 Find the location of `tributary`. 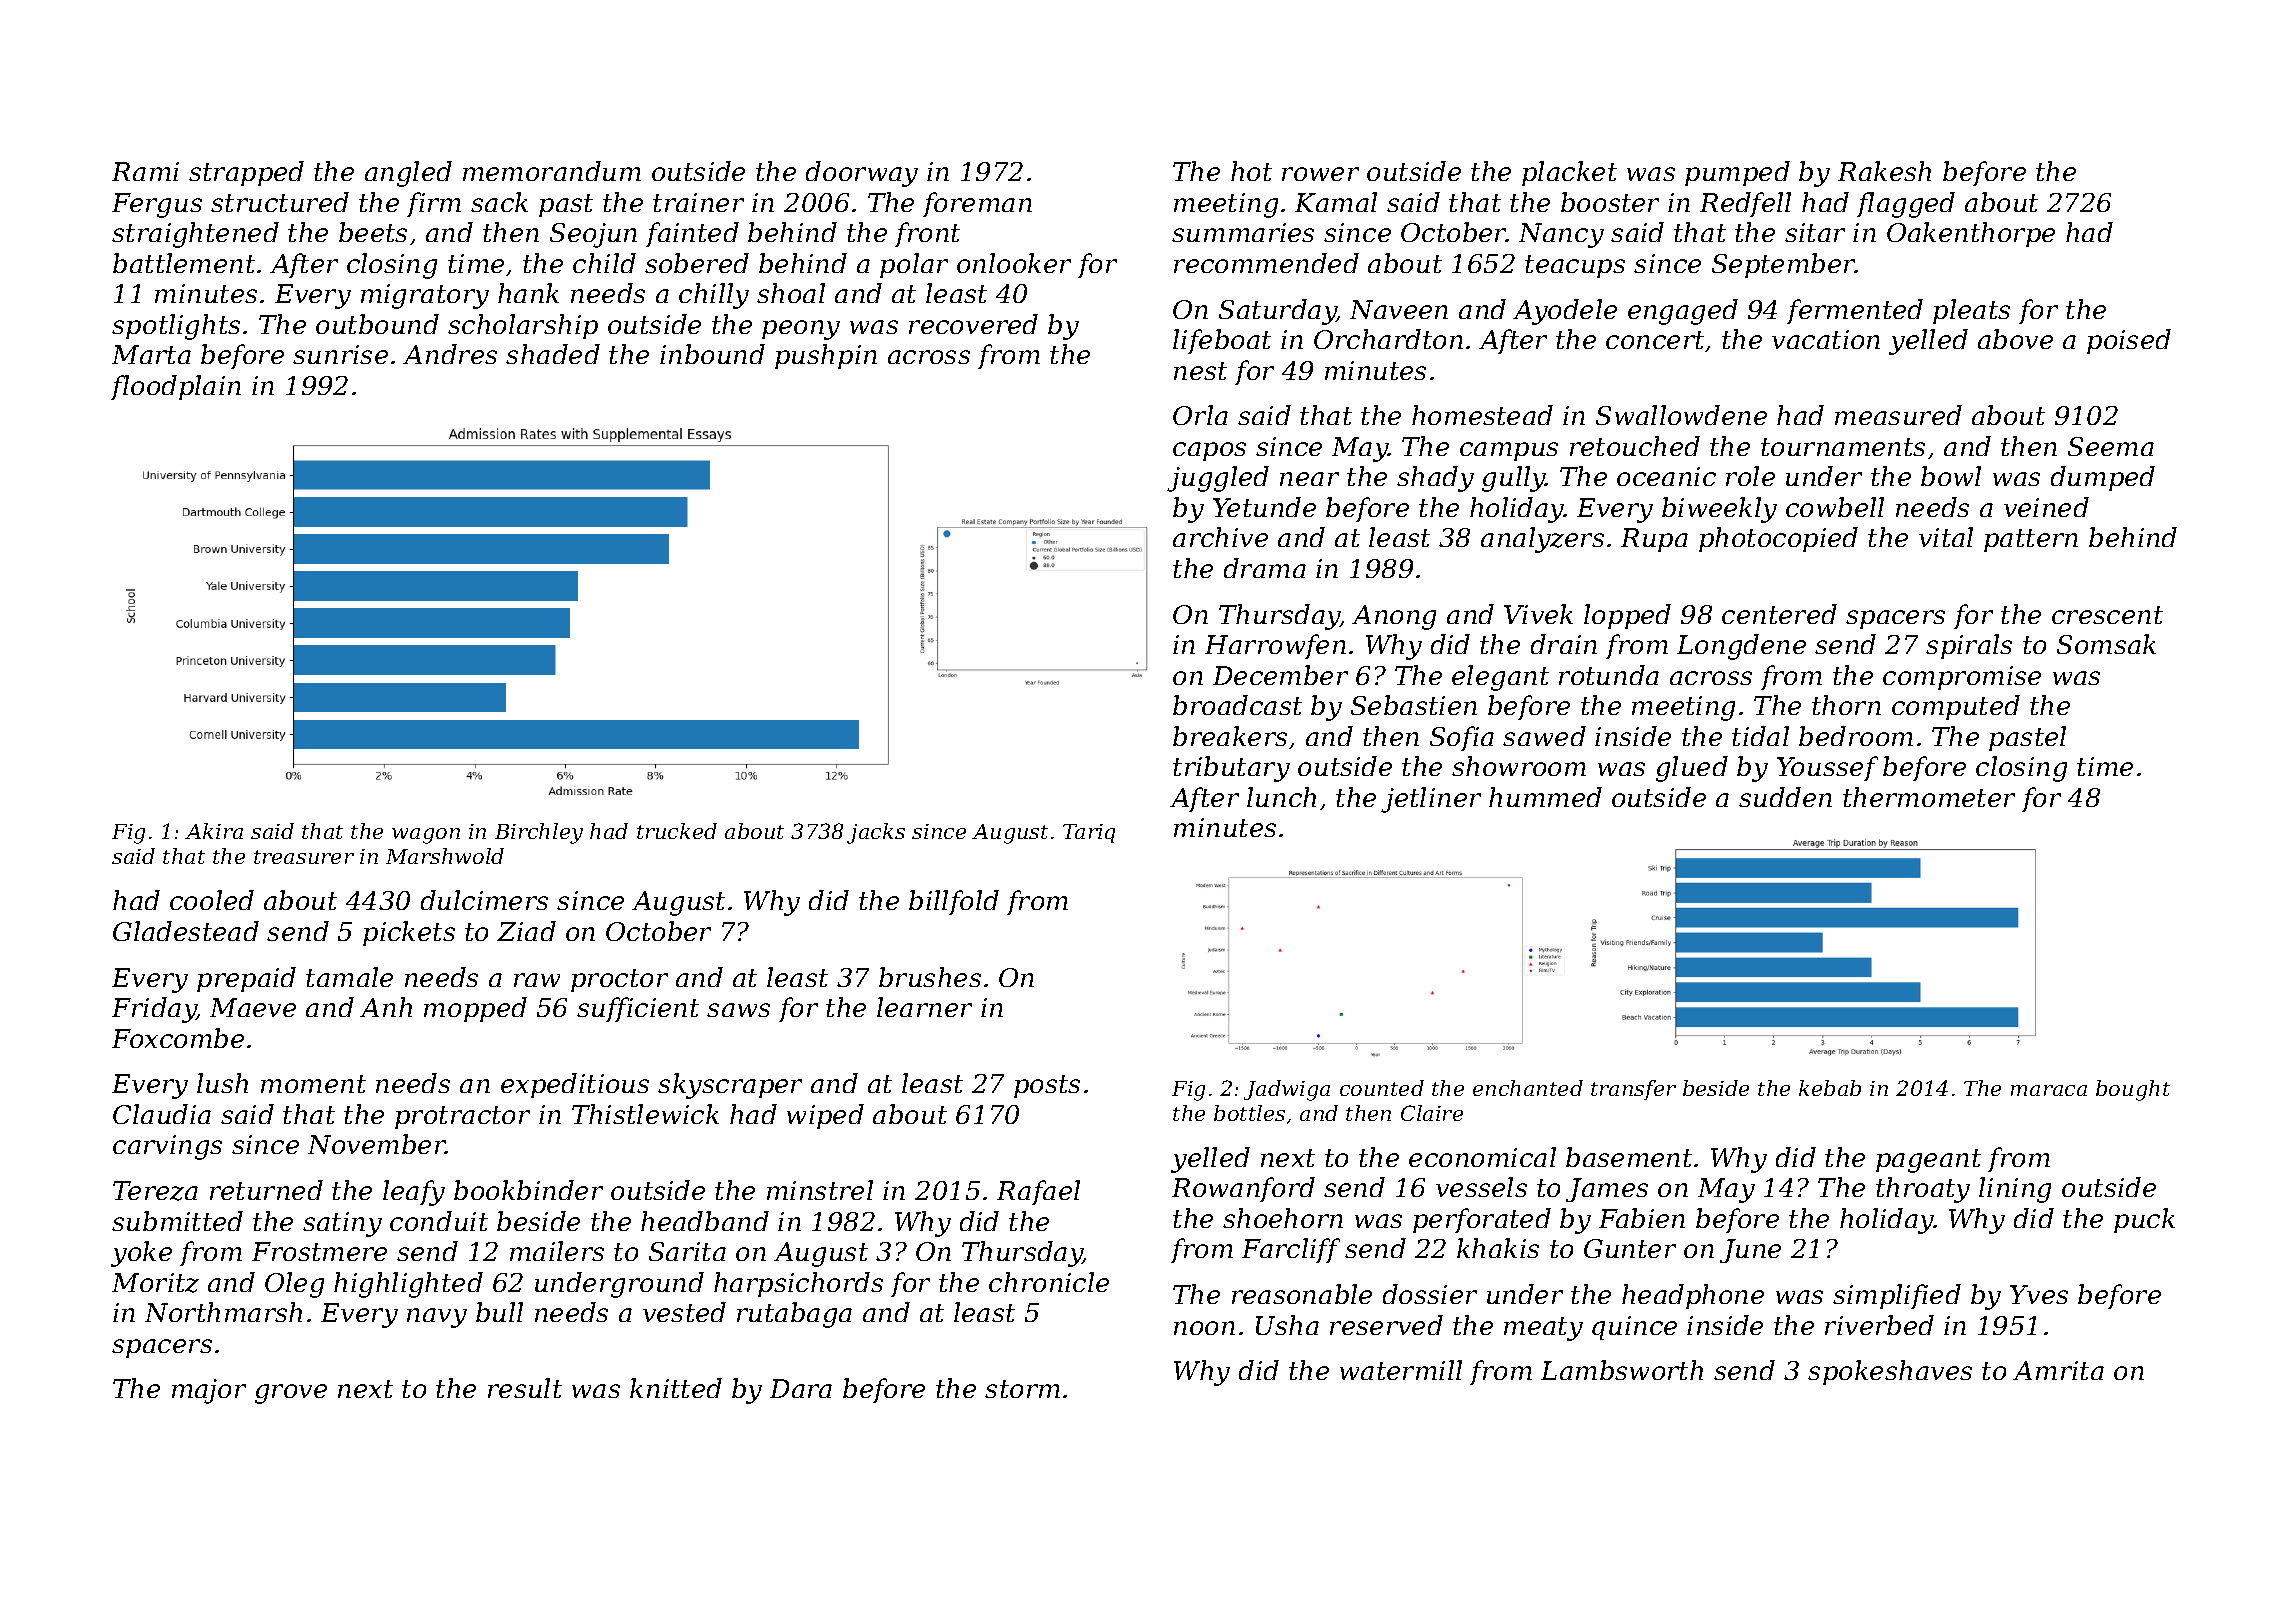

tributary is located at coordinates (1231, 769).
